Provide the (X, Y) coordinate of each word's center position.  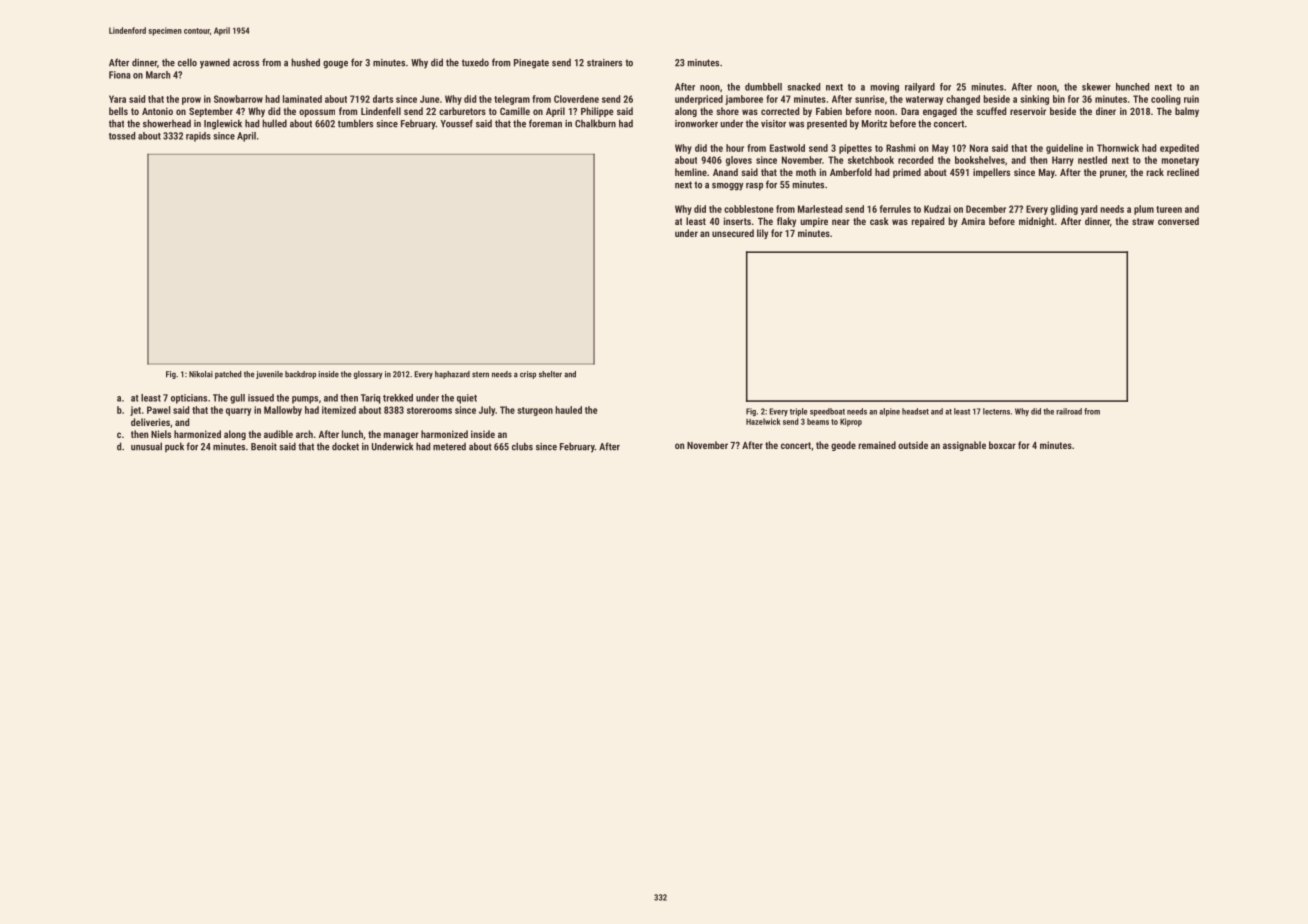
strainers (604, 63)
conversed (1178, 221)
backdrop (300, 375)
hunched (1132, 87)
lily (762, 234)
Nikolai (201, 374)
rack (1155, 172)
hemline (691, 172)
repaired (928, 222)
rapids (198, 137)
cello (187, 62)
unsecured (733, 233)
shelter (550, 374)
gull (237, 399)
